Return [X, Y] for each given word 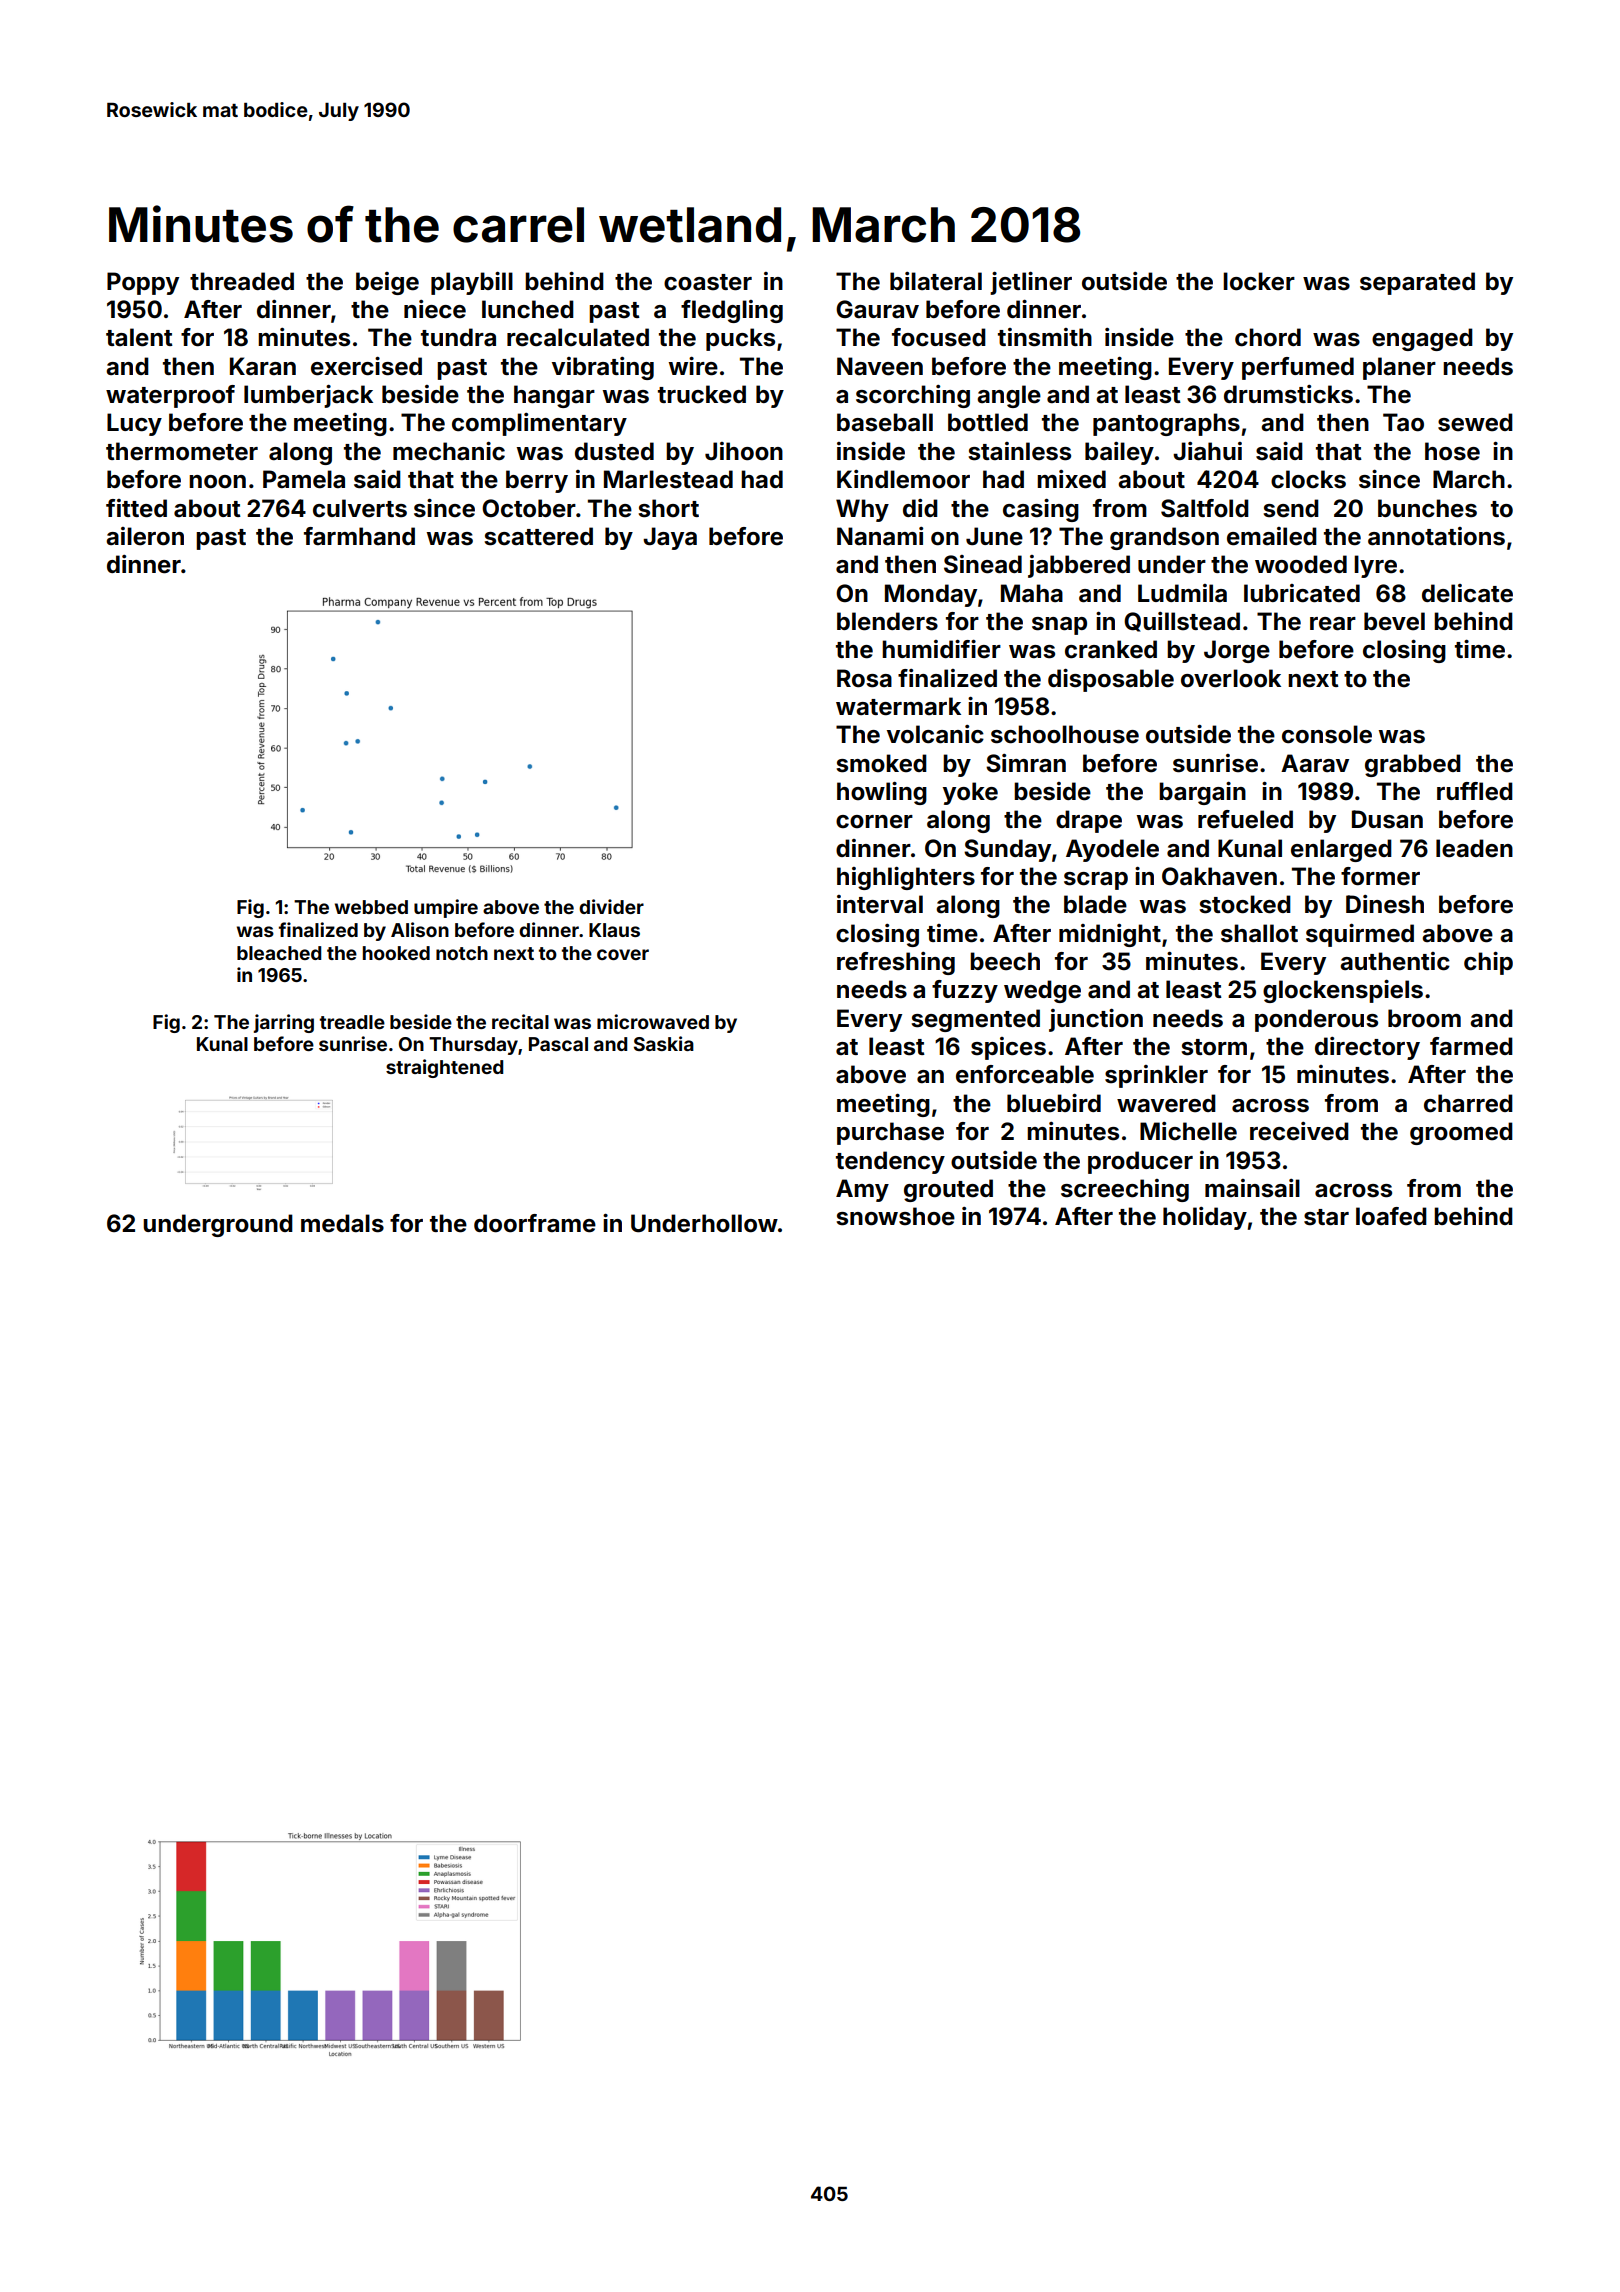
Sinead [983, 564]
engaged [1422, 339]
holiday [1205, 1218]
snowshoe [895, 1216]
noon [217, 482]
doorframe [535, 1223]
